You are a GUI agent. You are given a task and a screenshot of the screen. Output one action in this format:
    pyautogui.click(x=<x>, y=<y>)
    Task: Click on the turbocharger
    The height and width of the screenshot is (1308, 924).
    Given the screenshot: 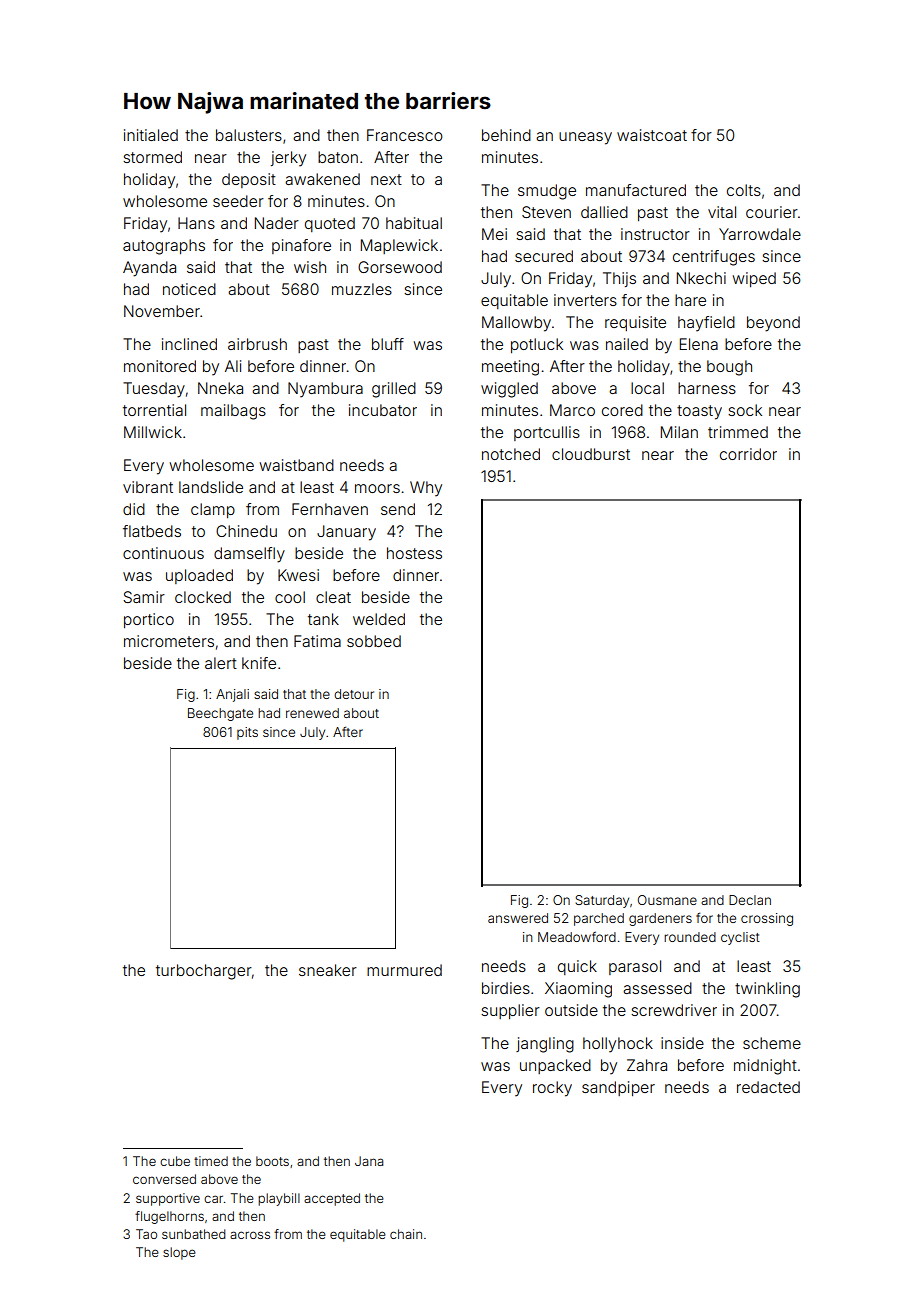 What is the action you would take?
    pyautogui.click(x=204, y=972)
